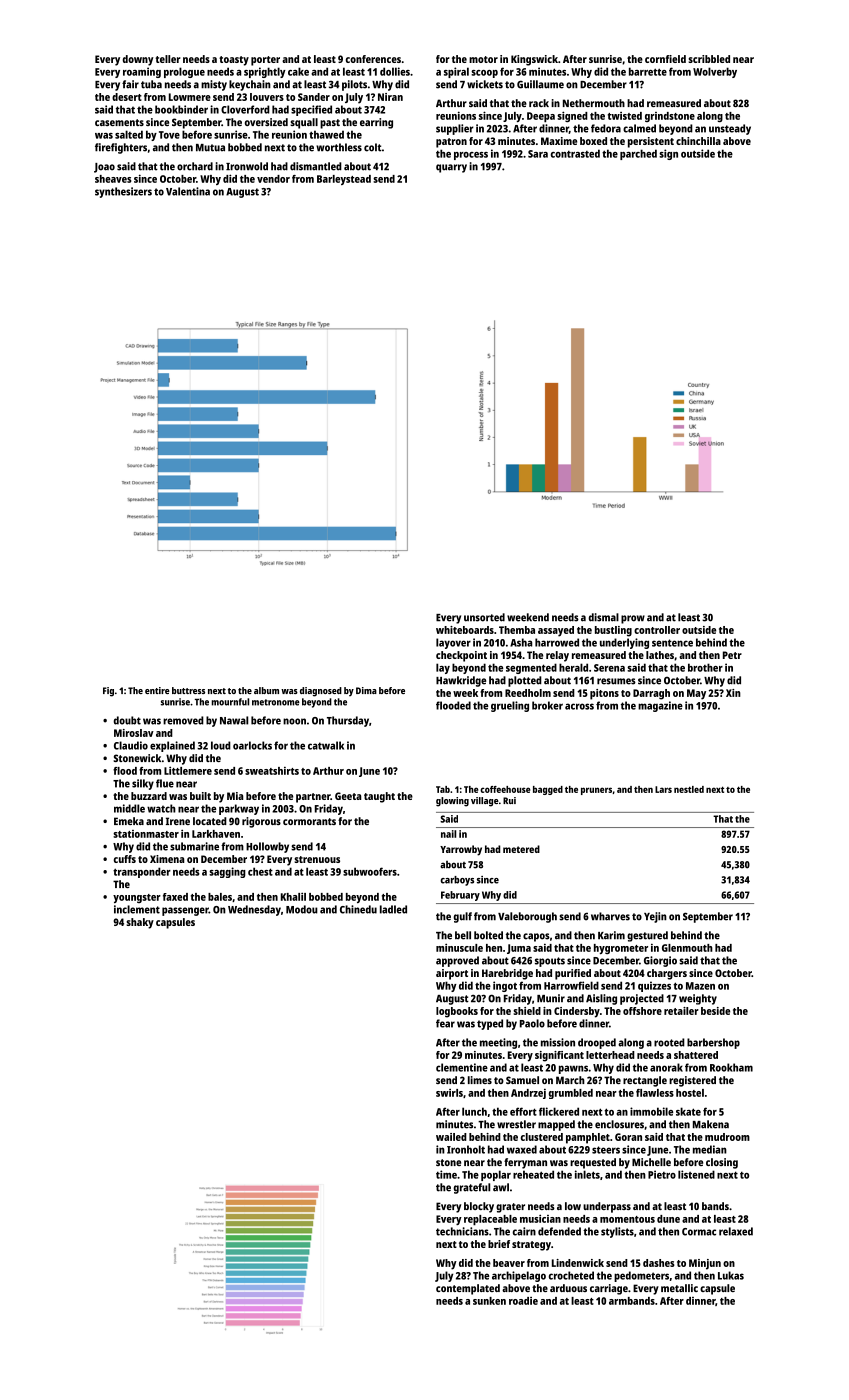 This screenshot has width=849, height=1400. What do you see at coordinates (465, 630) in the screenshot?
I see `whiteboards` at bounding box center [465, 630].
